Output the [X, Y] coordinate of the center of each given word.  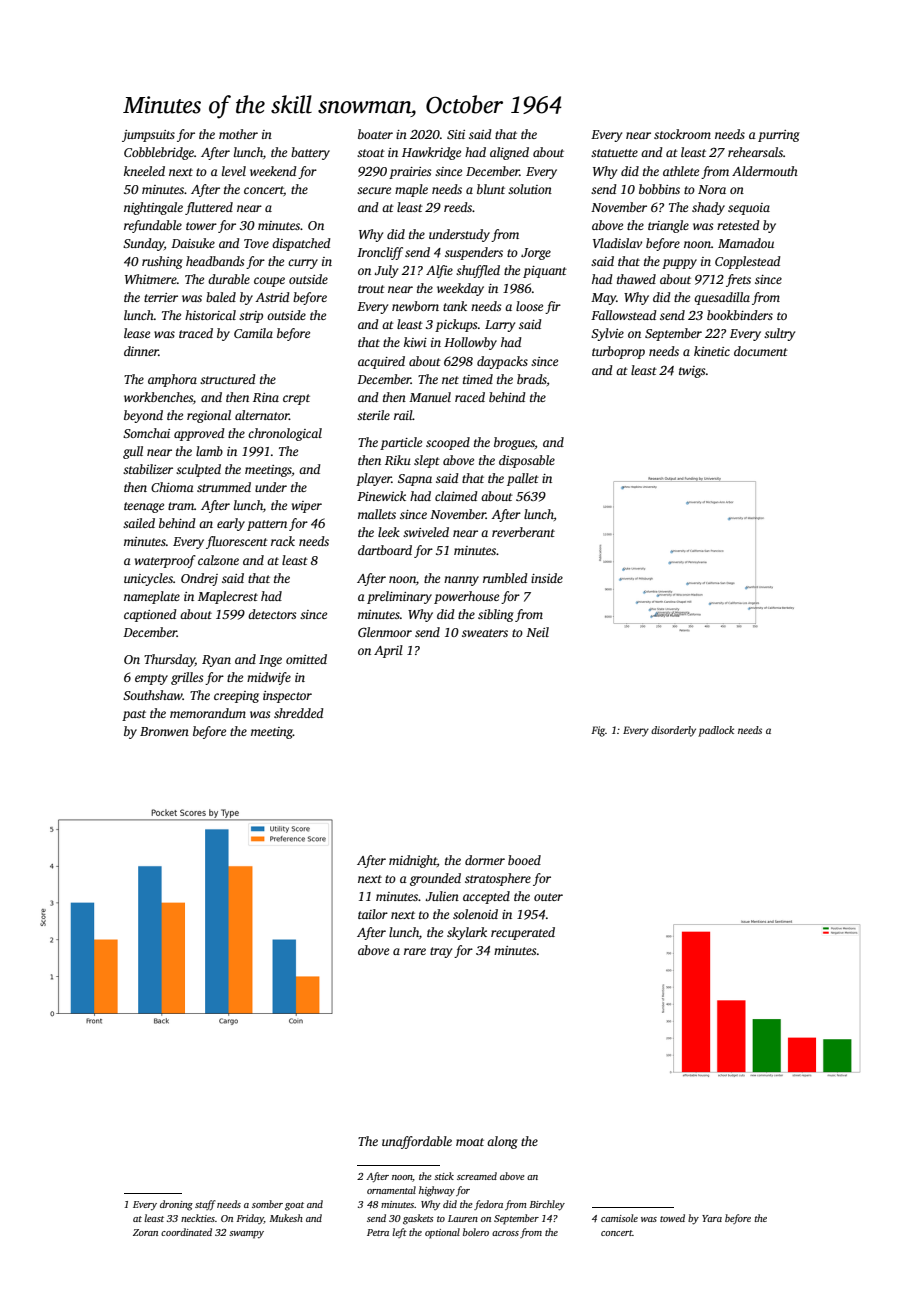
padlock [716, 731]
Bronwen [164, 731]
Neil [537, 632]
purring [779, 136]
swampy [246, 1235]
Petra [378, 1232]
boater [375, 134]
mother [238, 134]
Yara [712, 1218]
